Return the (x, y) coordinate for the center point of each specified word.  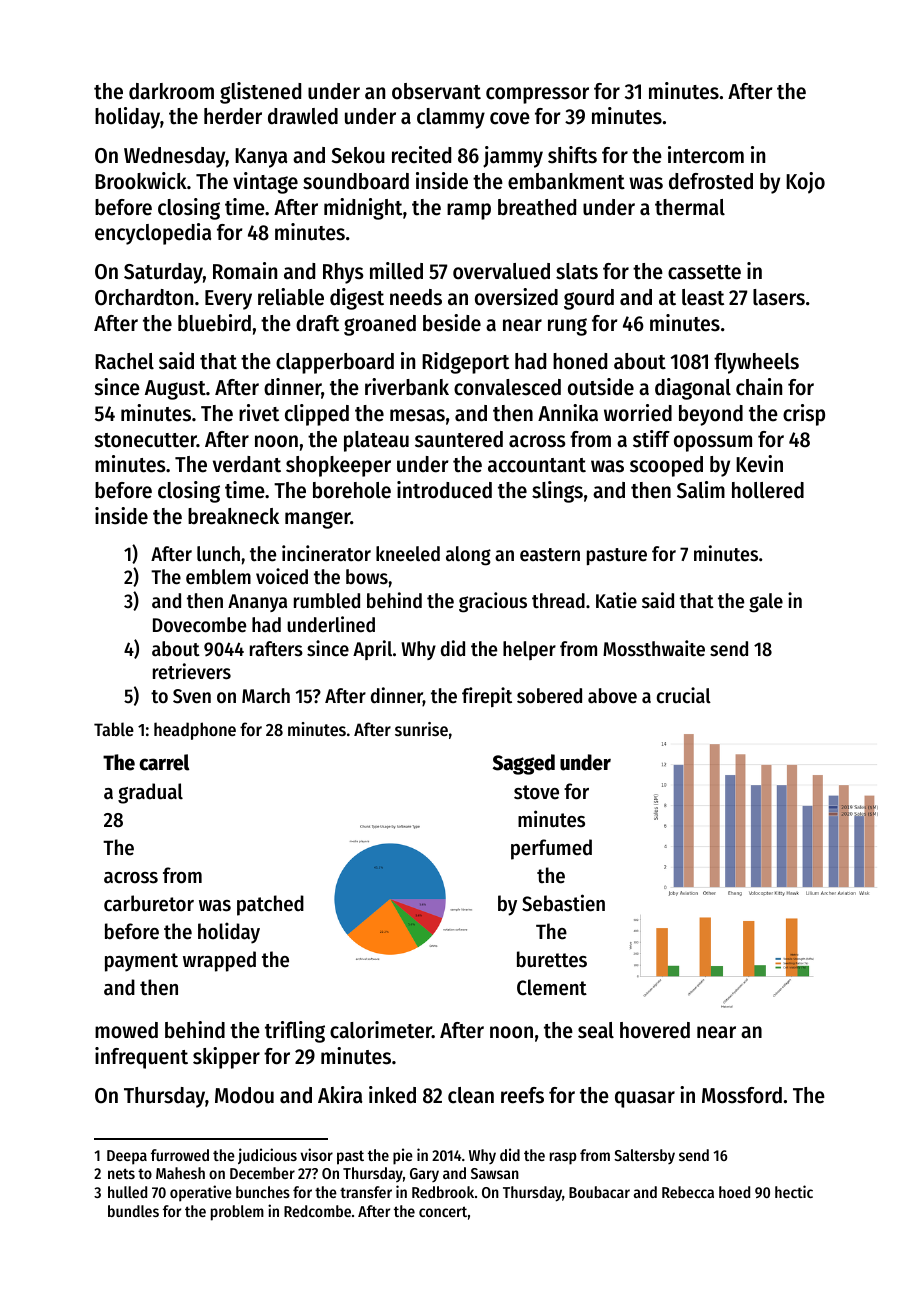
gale (766, 603)
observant (436, 91)
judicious (267, 1156)
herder (233, 116)
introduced (444, 490)
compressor (537, 95)
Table (114, 729)
